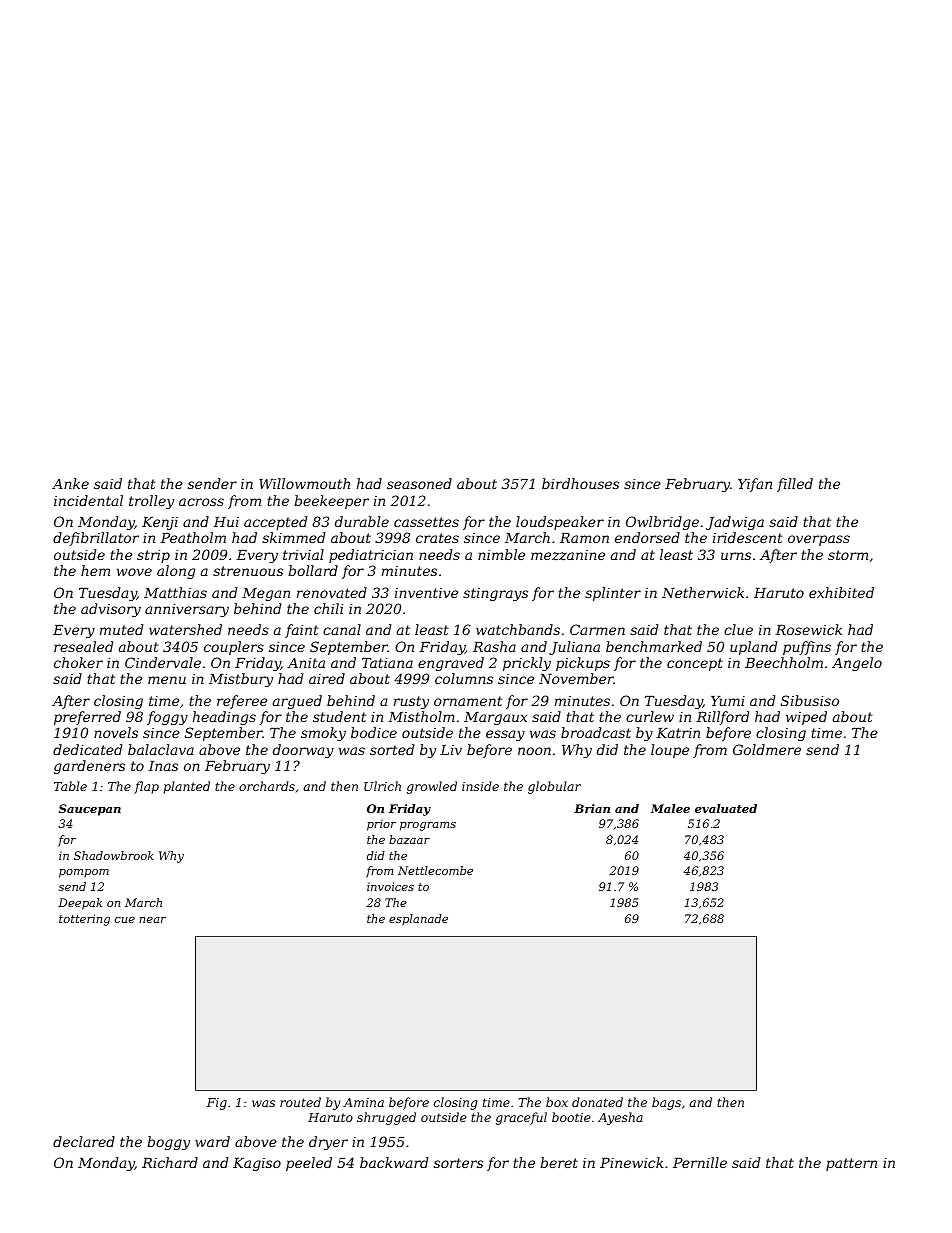 The image size is (952, 1233). What do you see at coordinates (597, 1102) in the screenshot?
I see `donated` at bounding box center [597, 1102].
